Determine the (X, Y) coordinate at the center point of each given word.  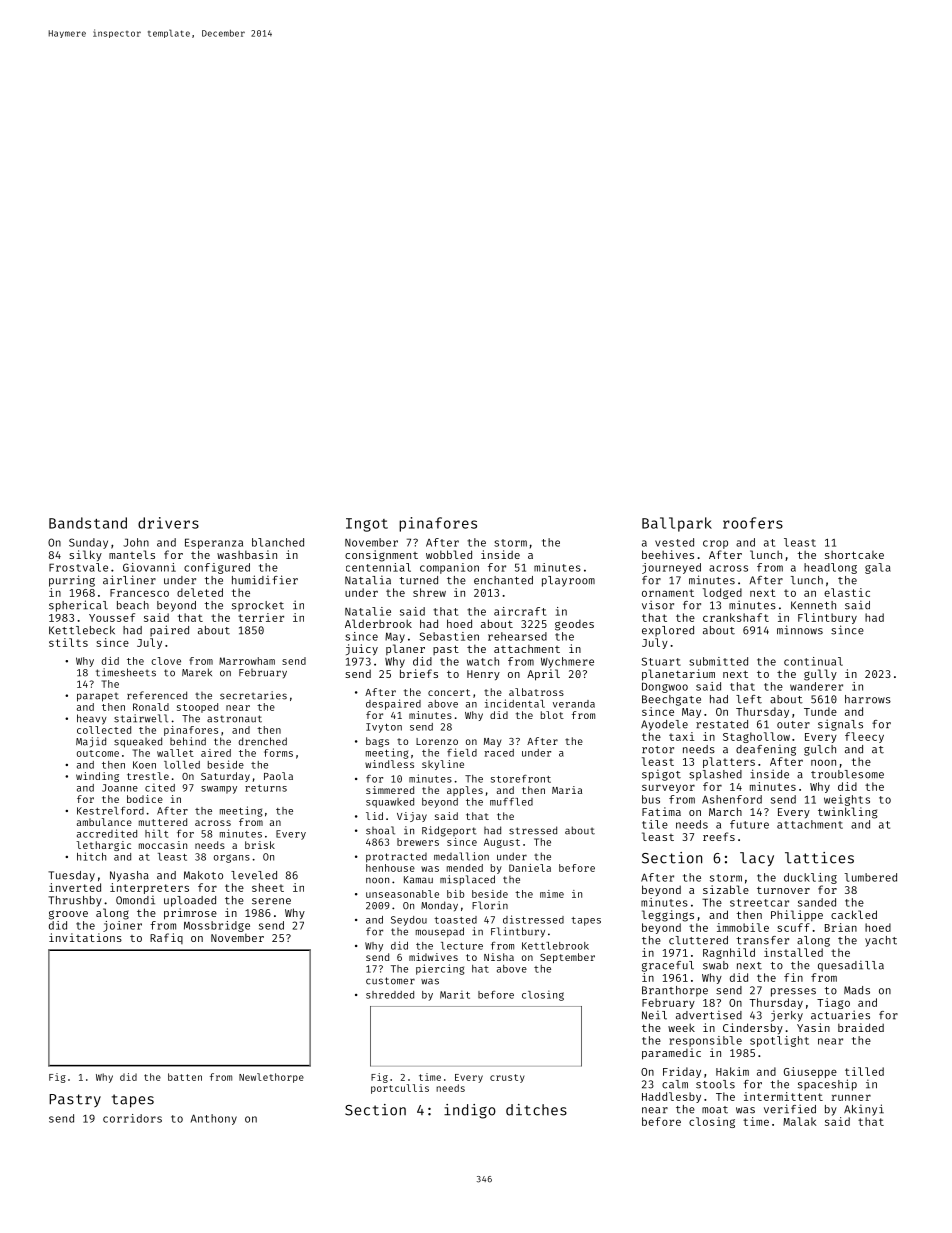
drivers (168, 523)
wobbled (449, 554)
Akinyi (864, 1110)
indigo (470, 1111)
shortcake (854, 555)
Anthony (214, 1119)
